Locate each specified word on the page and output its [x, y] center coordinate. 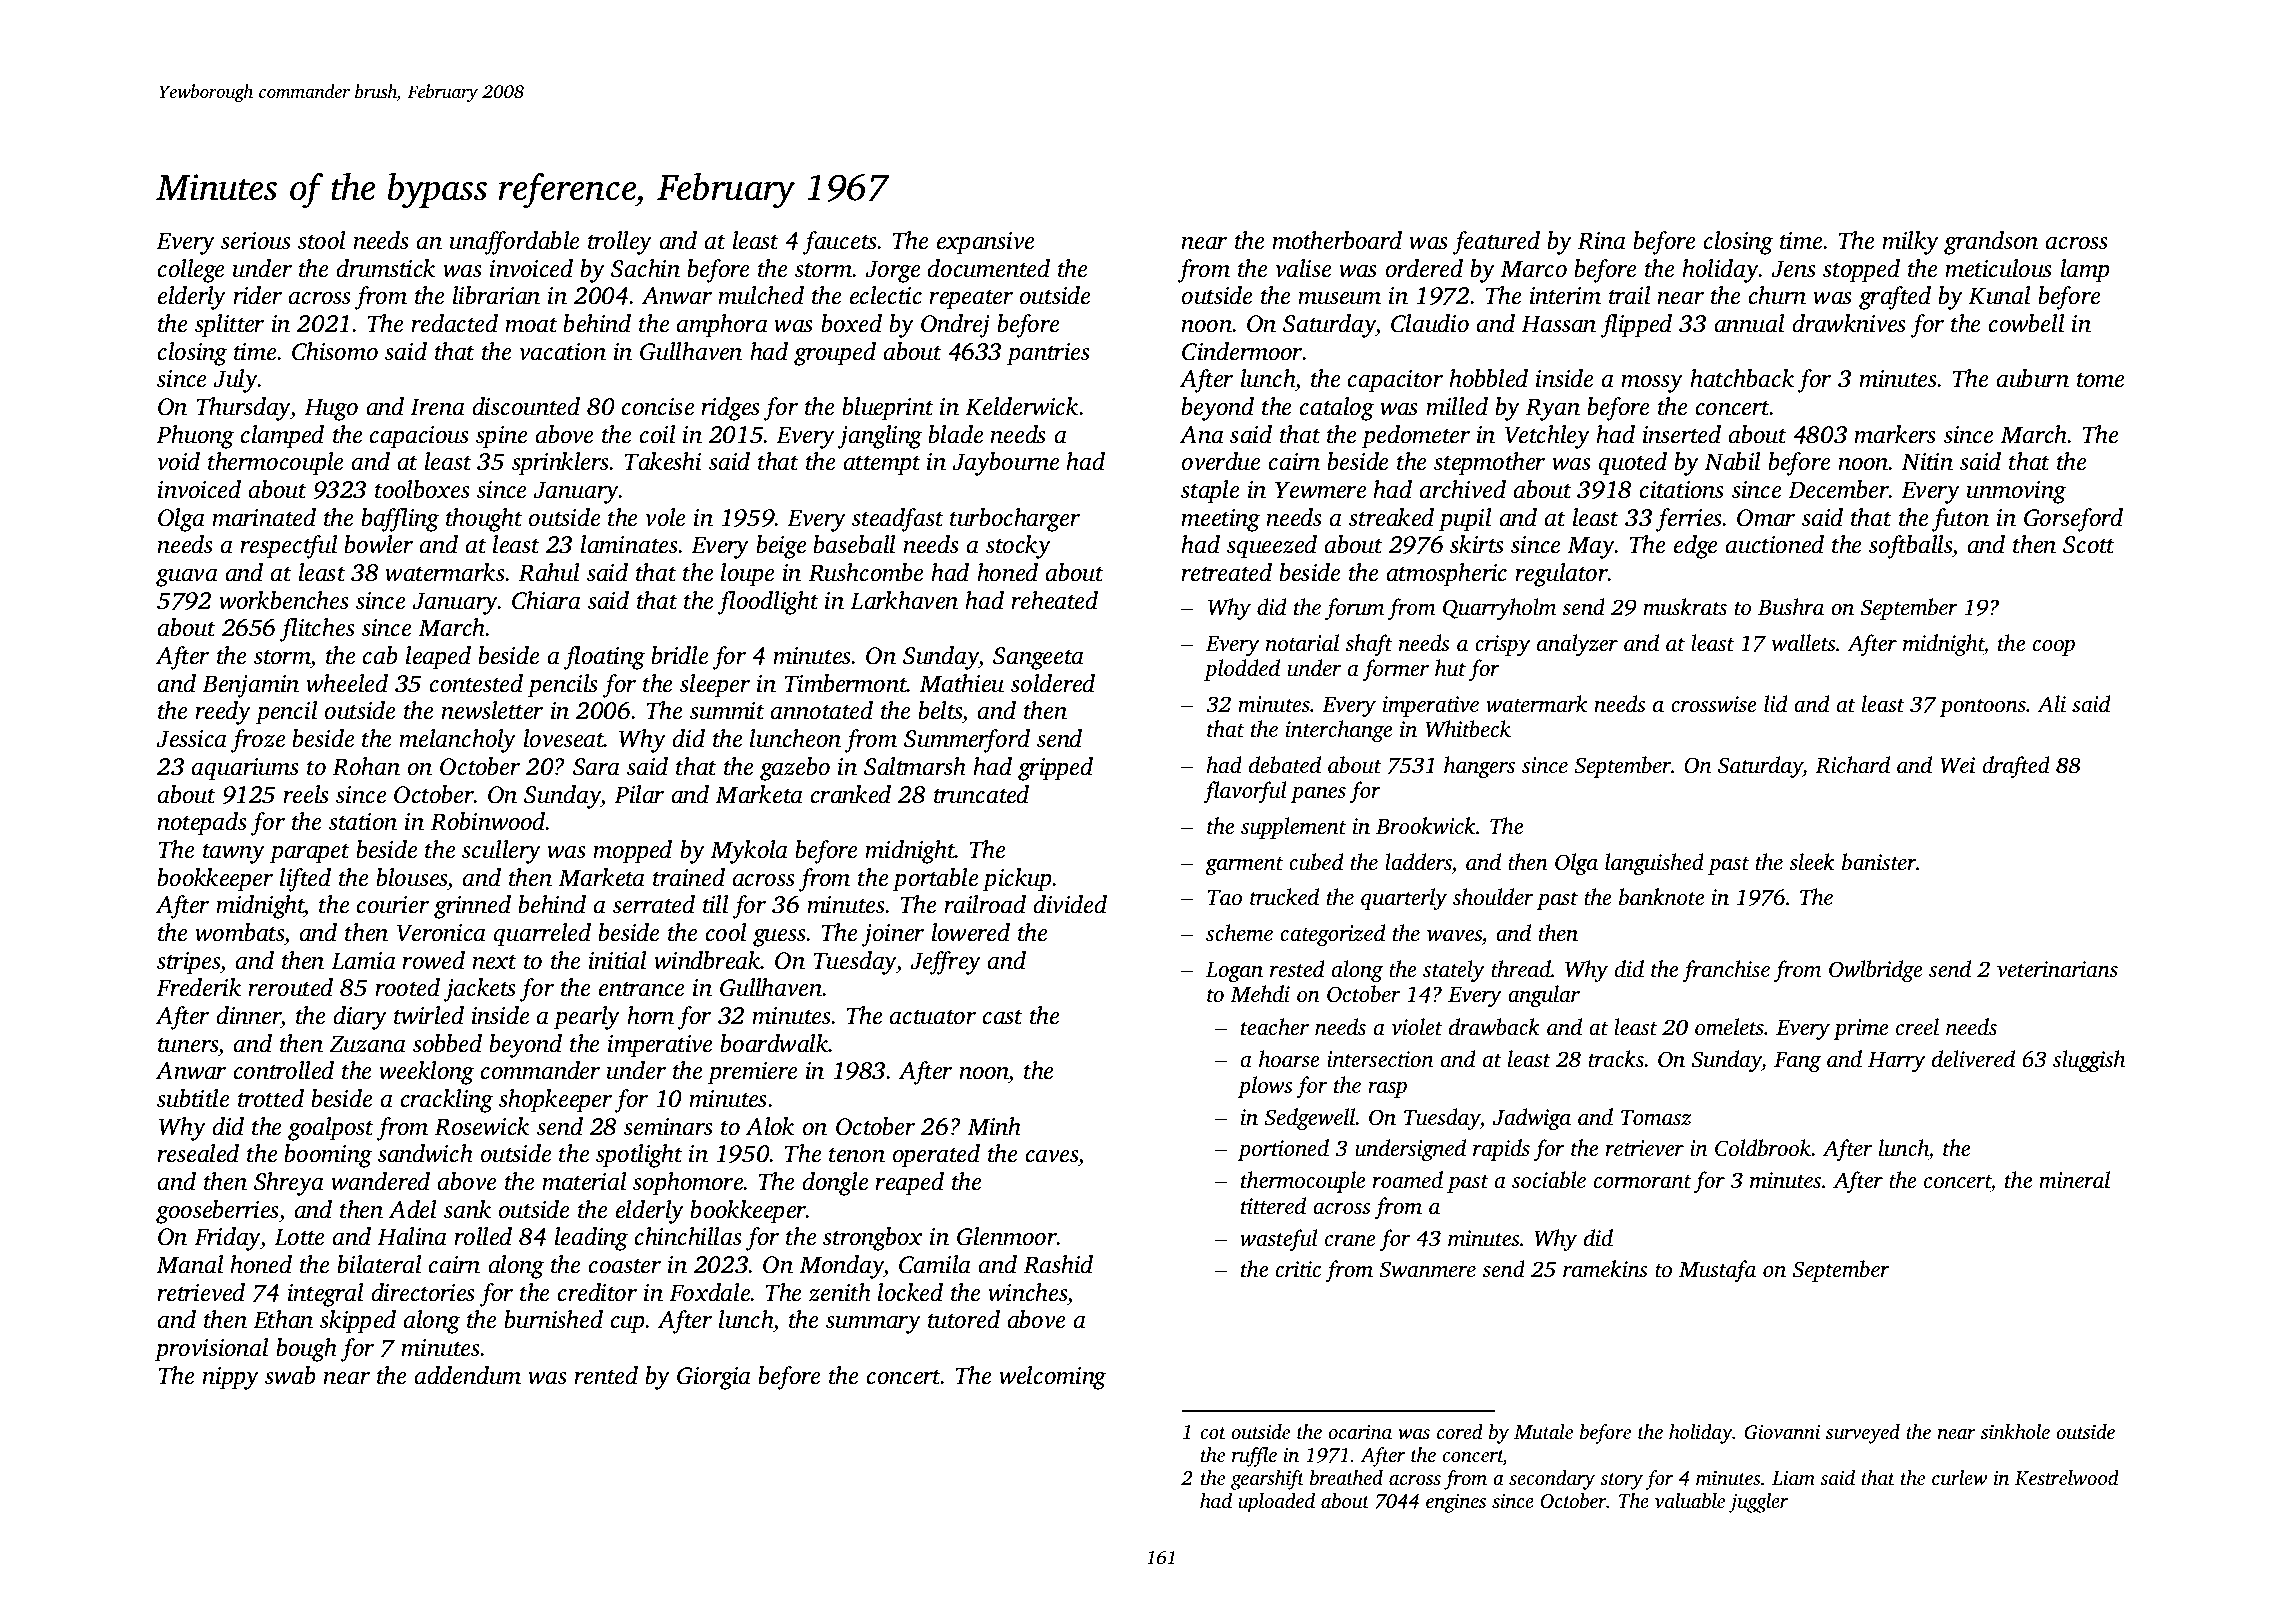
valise [1303, 268]
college [191, 271]
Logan [1234, 972]
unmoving [2016, 492]
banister [1879, 862]
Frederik [198, 987]
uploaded [1276, 1503]
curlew [1960, 1477]
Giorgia [714, 1378]
